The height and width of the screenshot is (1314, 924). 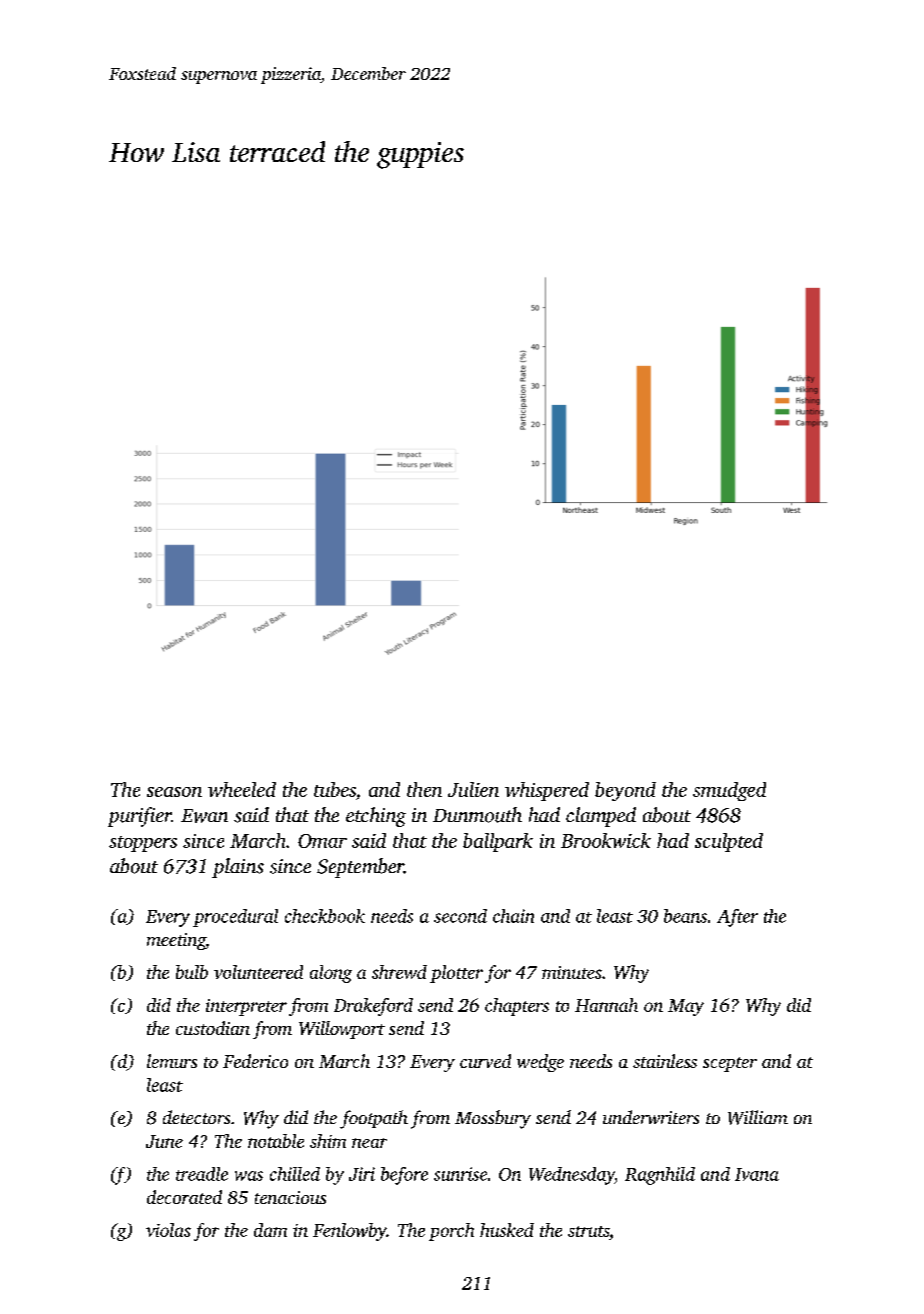 What do you see at coordinates (729, 842) in the screenshot?
I see `sculpted` at bounding box center [729, 842].
